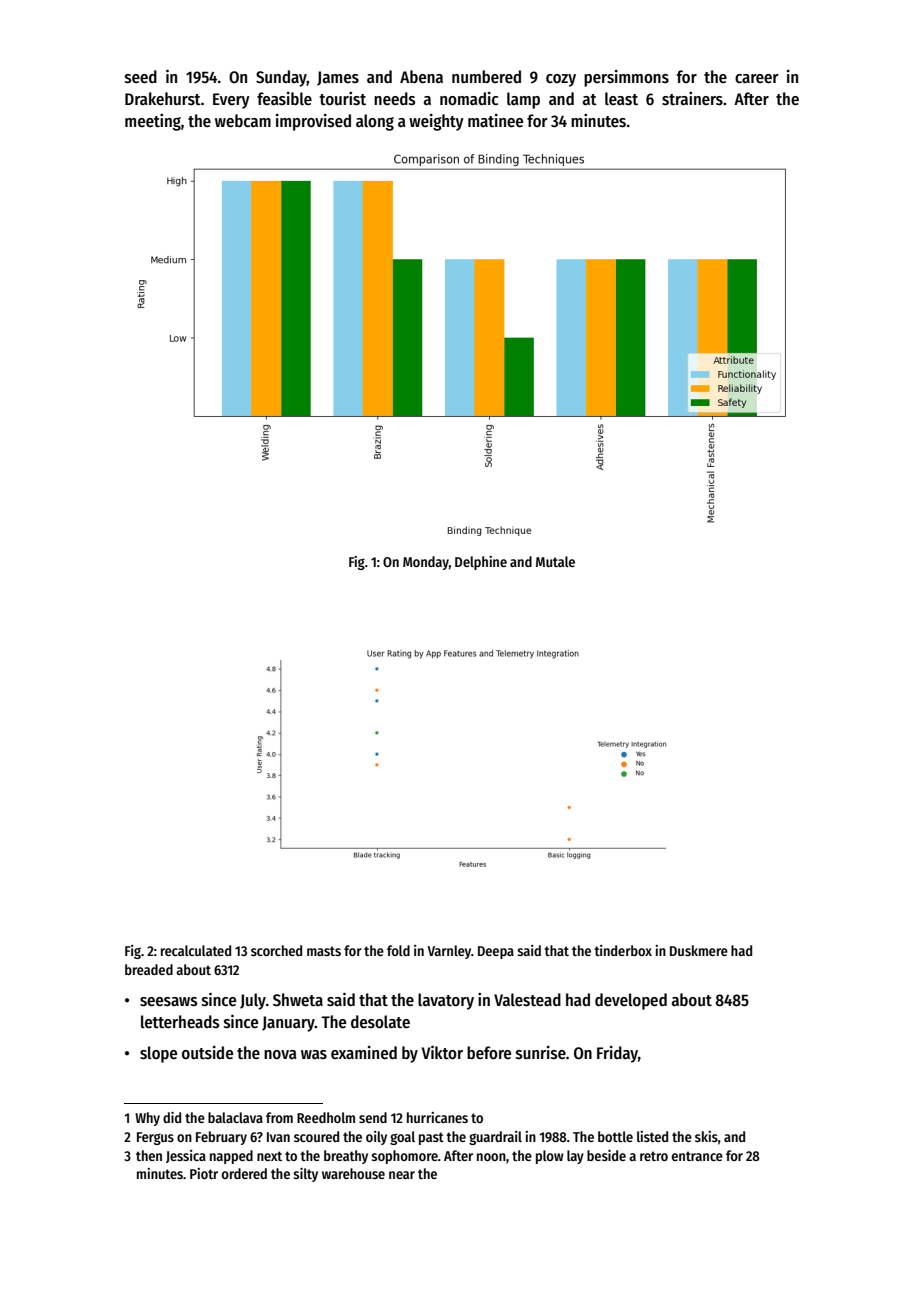  What do you see at coordinates (491, 1157) in the document?
I see `noon` at bounding box center [491, 1157].
